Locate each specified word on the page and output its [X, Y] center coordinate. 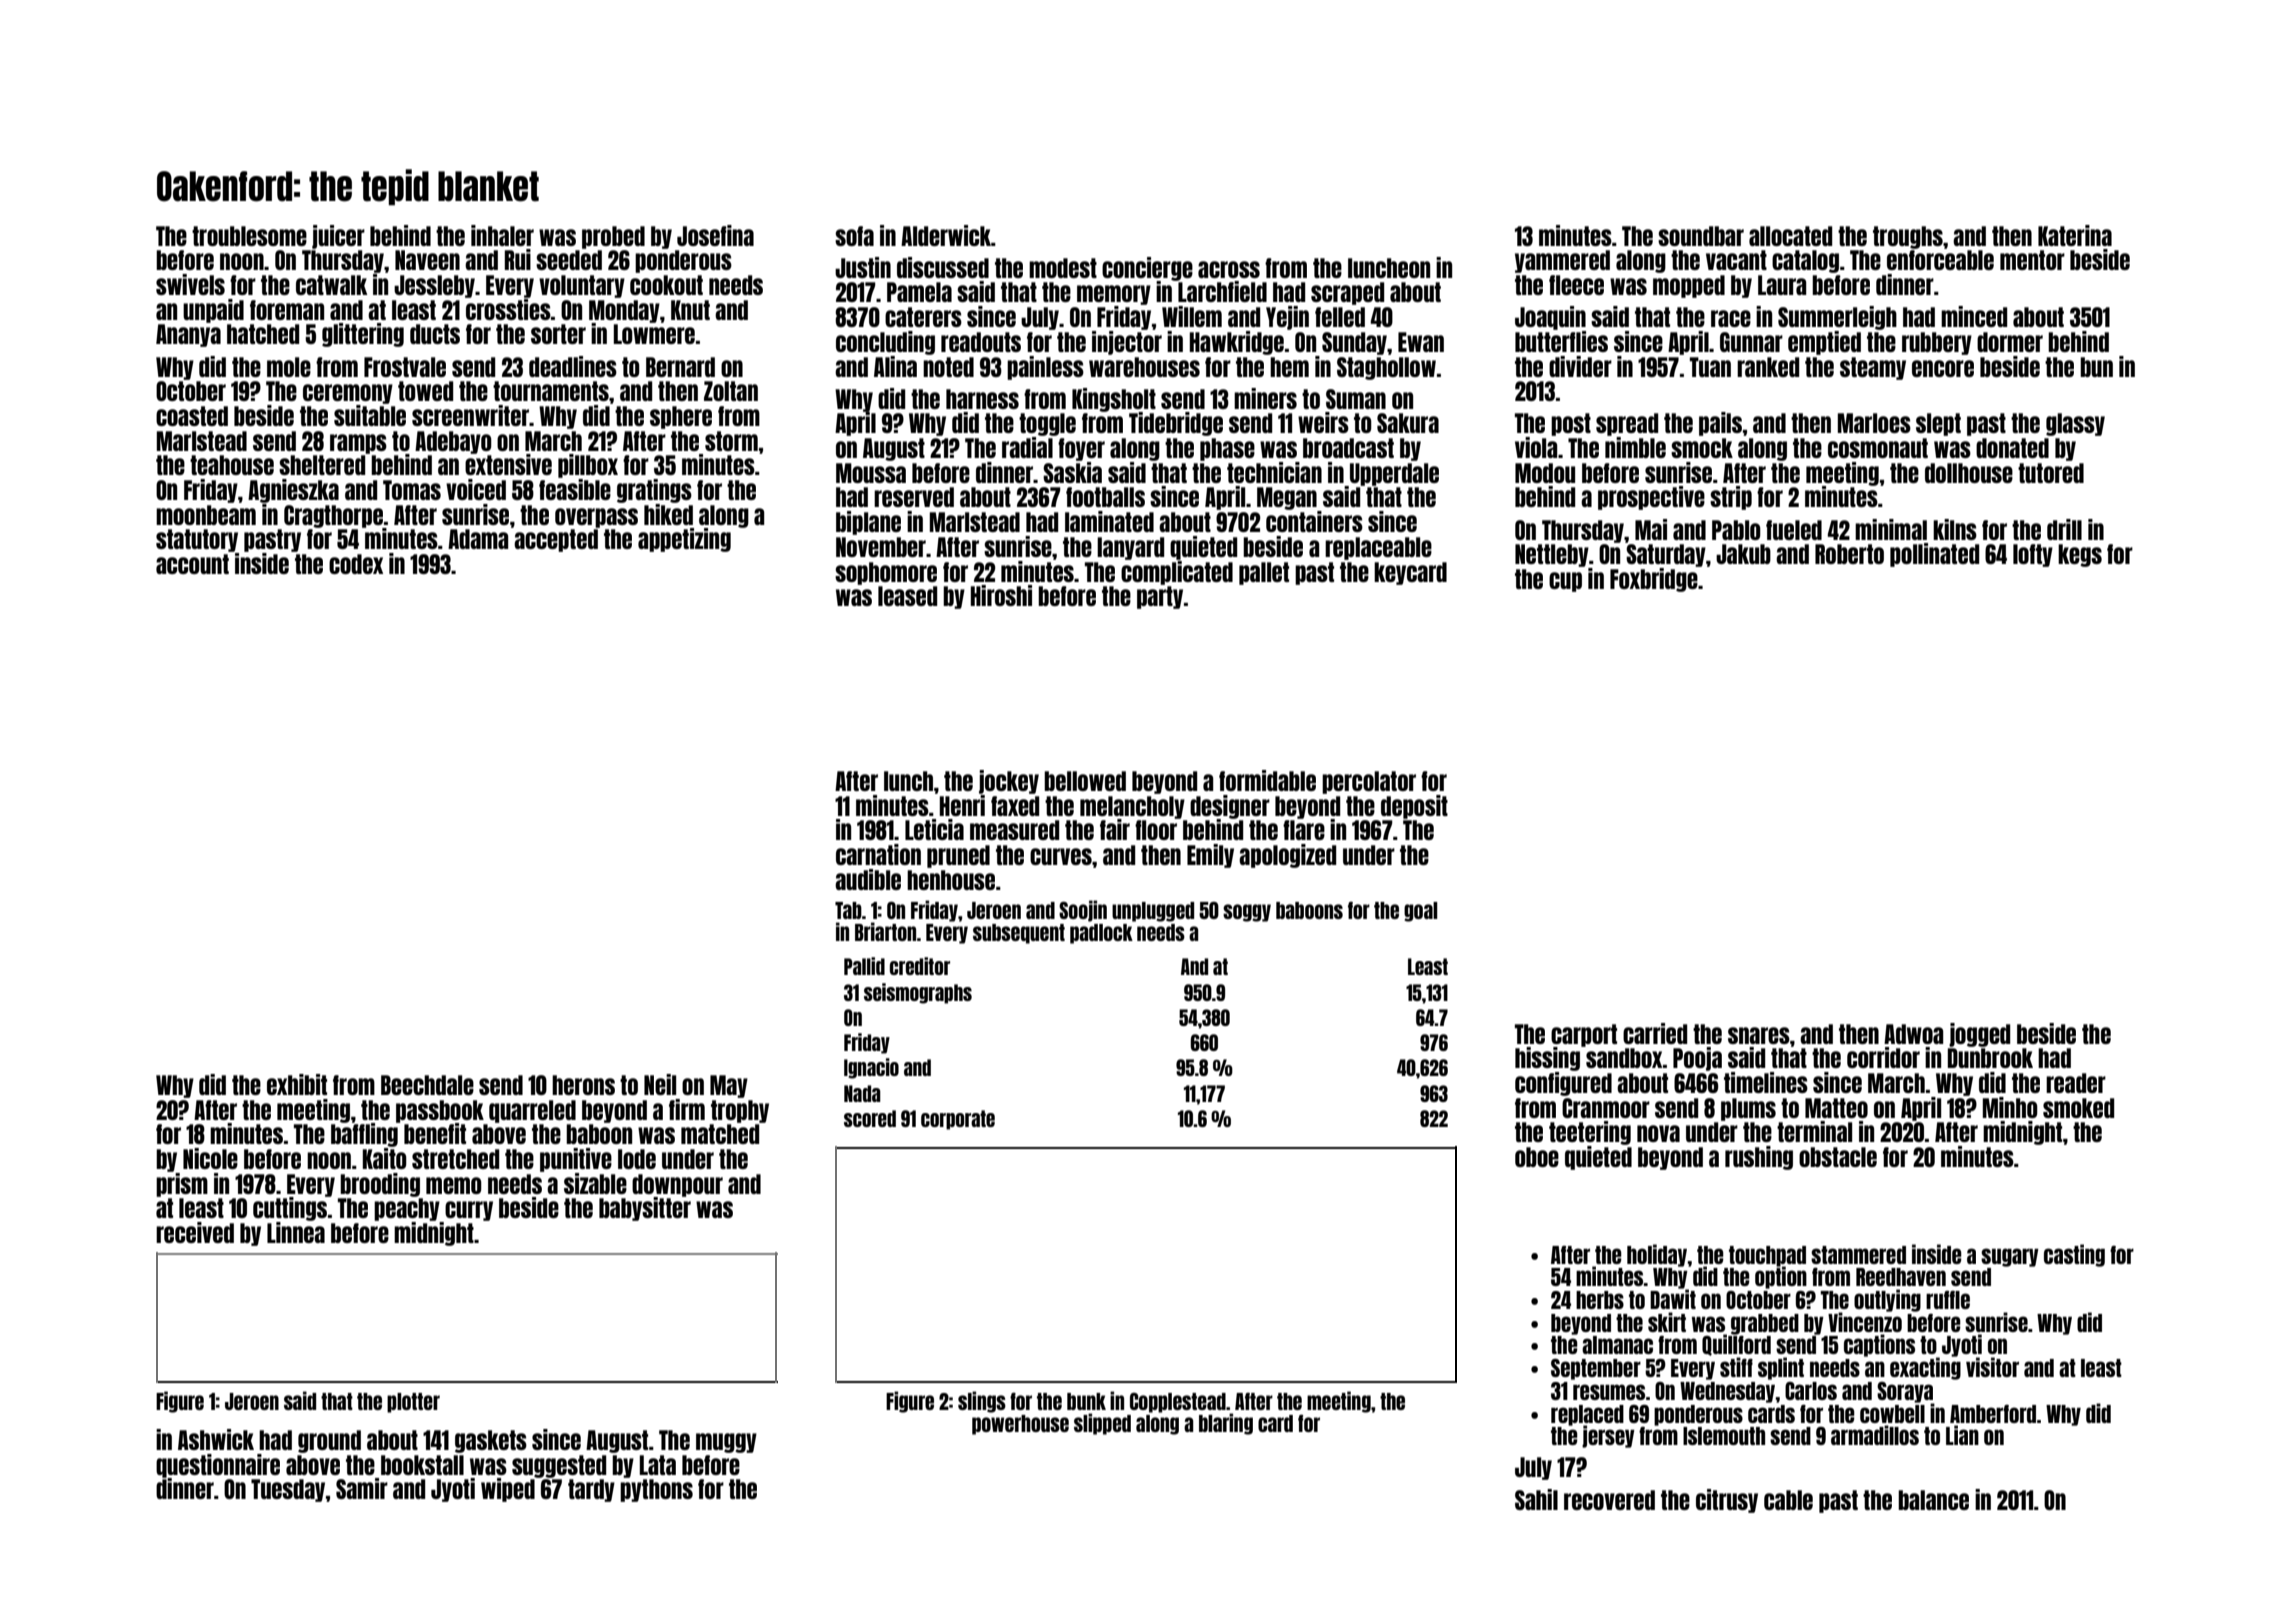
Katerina [2075, 235]
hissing [1547, 1059]
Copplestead [1178, 1403]
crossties [508, 309]
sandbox [1624, 1058]
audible [868, 879]
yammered [1562, 261]
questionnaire [218, 1466]
